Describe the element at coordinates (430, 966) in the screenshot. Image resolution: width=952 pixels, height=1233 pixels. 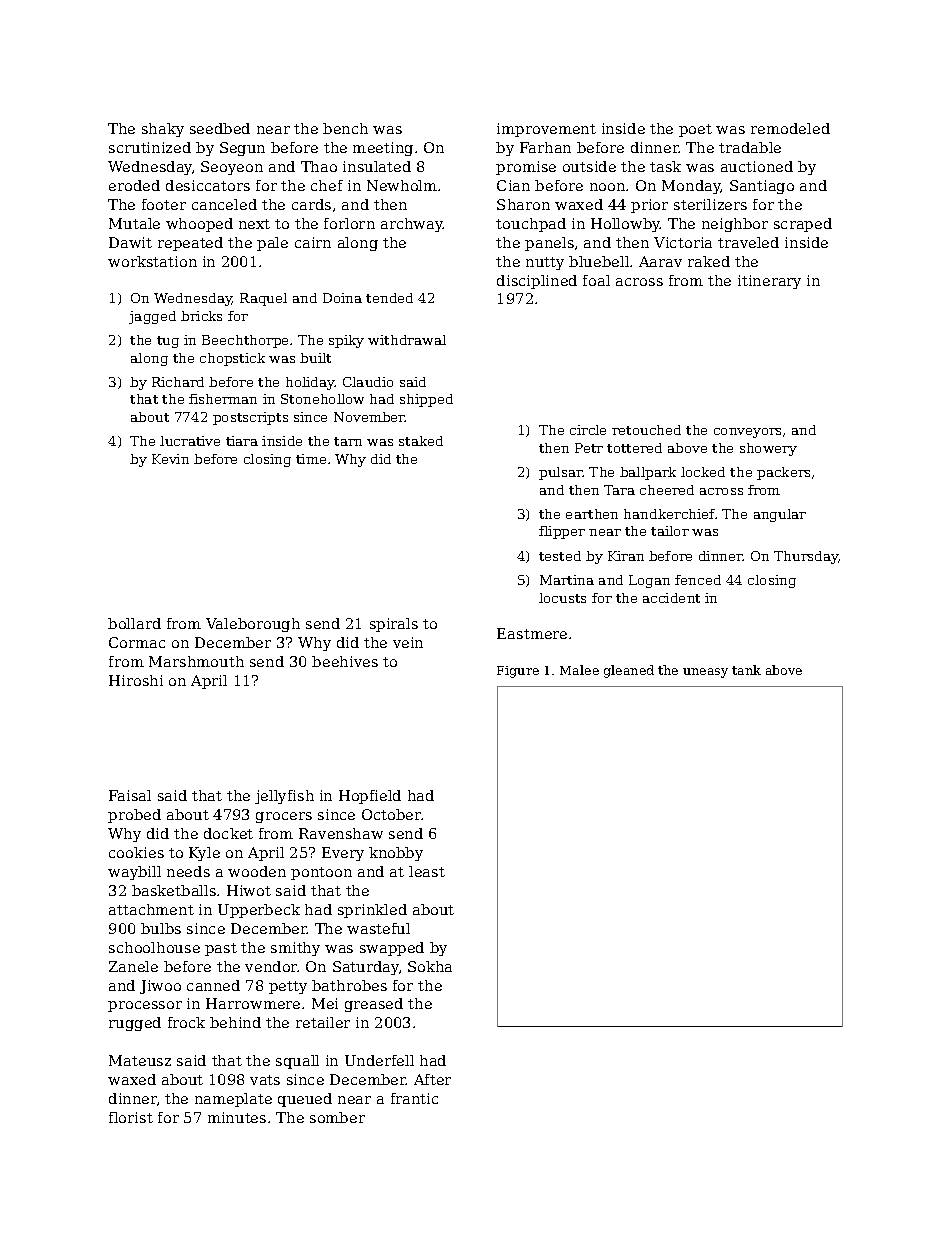
I see `Sokha` at that location.
